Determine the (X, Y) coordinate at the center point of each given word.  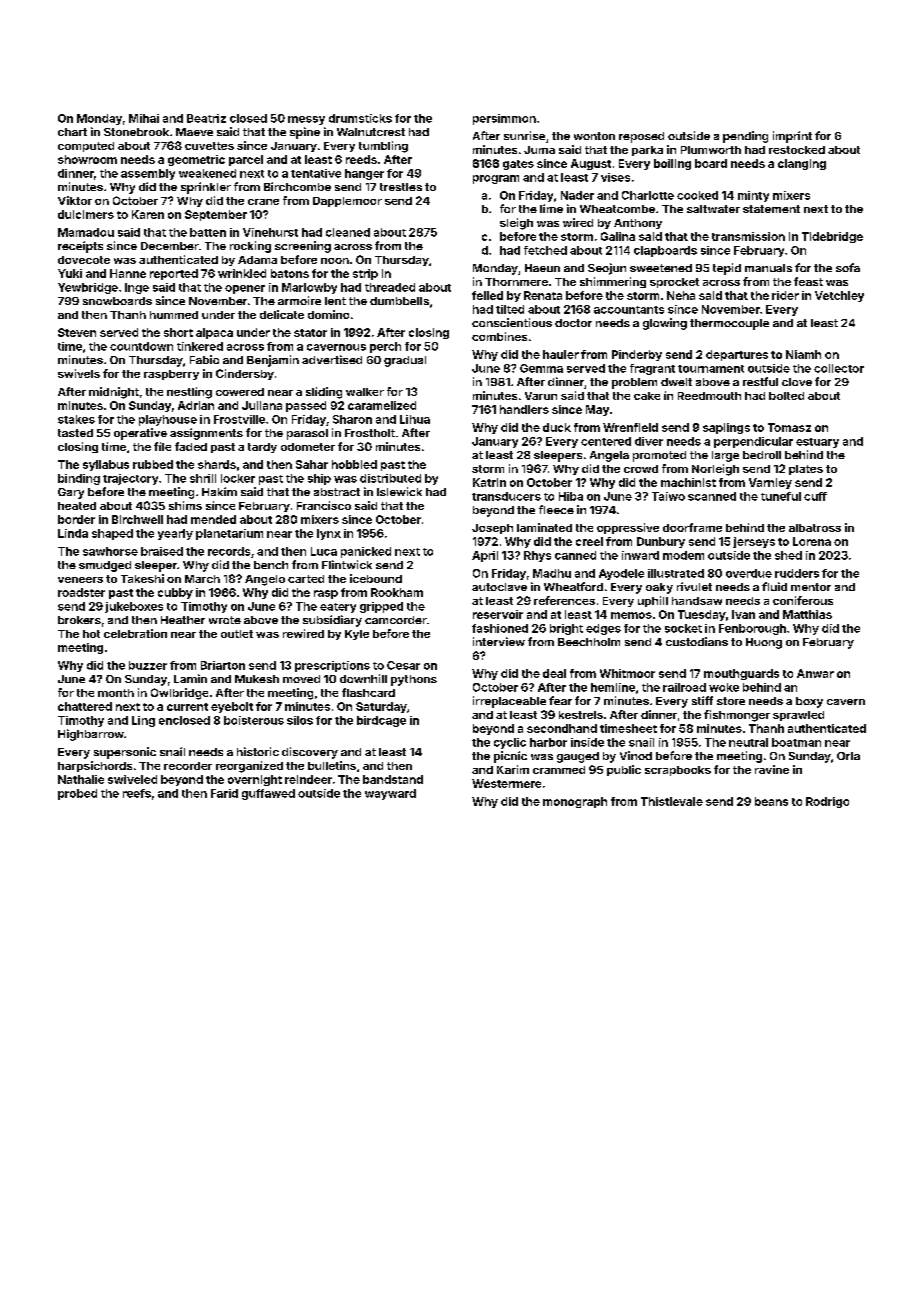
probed (77, 794)
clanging (802, 164)
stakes (76, 419)
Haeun (542, 268)
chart (72, 132)
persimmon (504, 119)
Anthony (638, 224)
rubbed (153, 464)
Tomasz (789, 427)
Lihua (415, 419)
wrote (225, 620)
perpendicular (753, 442)
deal (554, 673)
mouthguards (741, 674)
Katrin (489, 482)
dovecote (84, 260)
